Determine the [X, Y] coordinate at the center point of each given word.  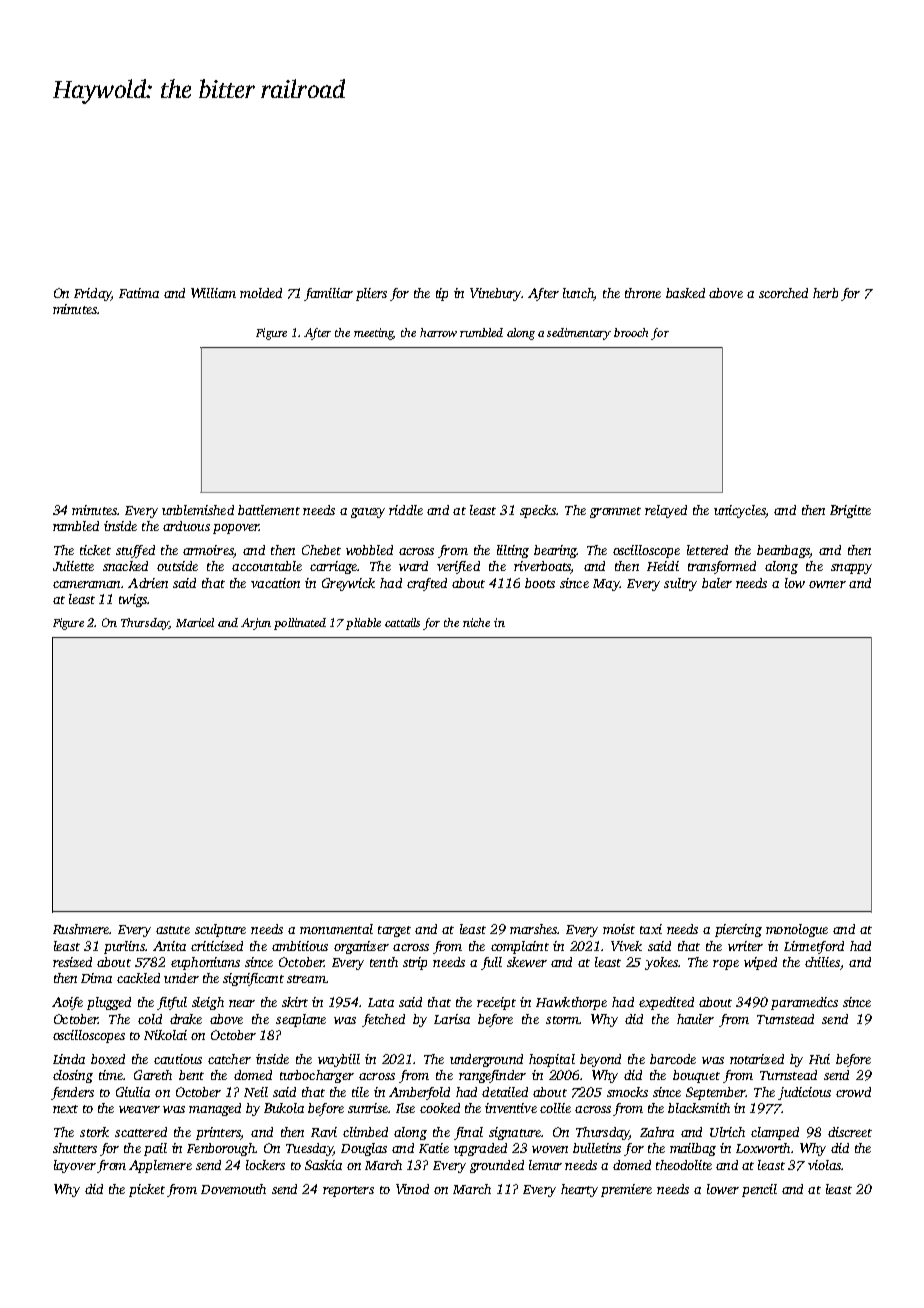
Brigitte [850, 511]
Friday [92, 294]
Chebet [321, 550]
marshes [533, 929]
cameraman [86, 584]
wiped [760, 963]
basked [685, 293]
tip [442, 294]
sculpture [220, 930]
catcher [229, 1059]
